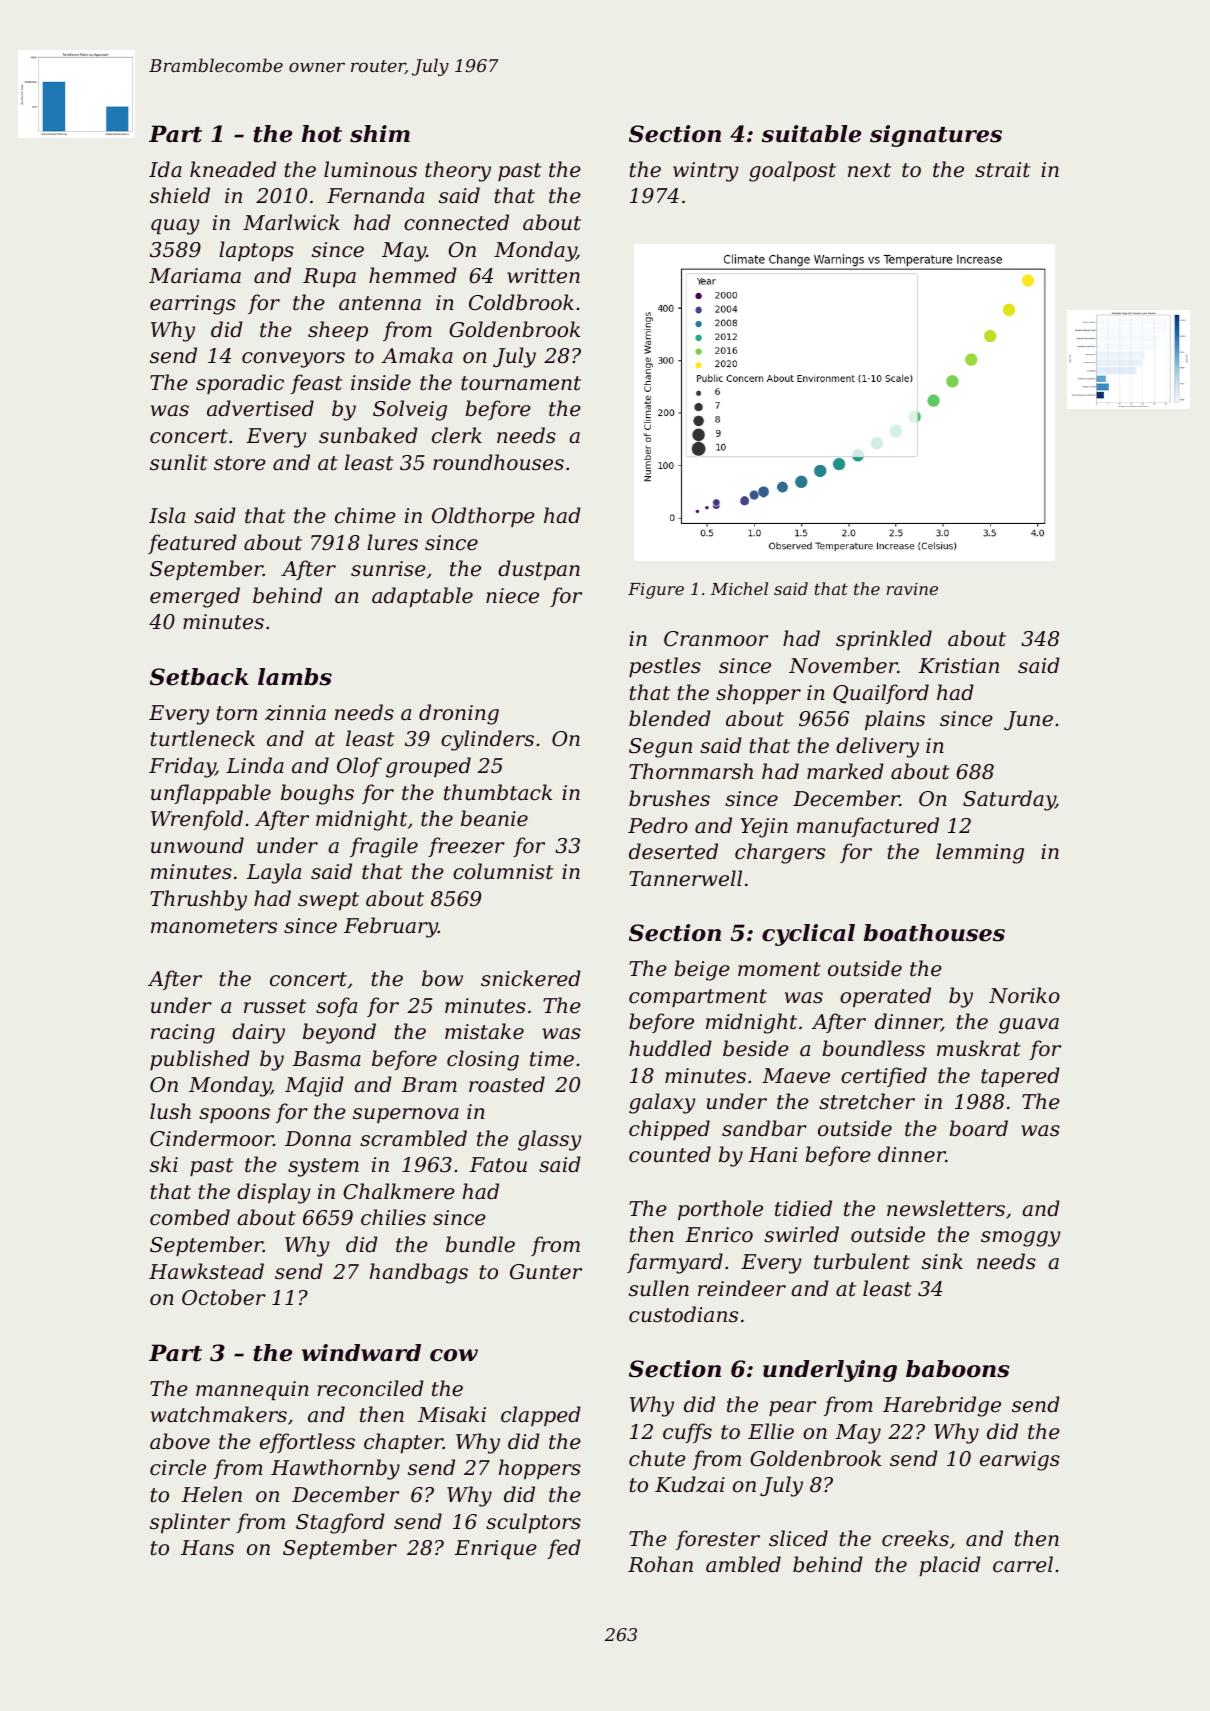 Image resolution: width=1210 pixels, height=1711 pixels. What do you see at coordinates (739, 588) in the image?
I see `Michel` at bounding box center [739, 588].
